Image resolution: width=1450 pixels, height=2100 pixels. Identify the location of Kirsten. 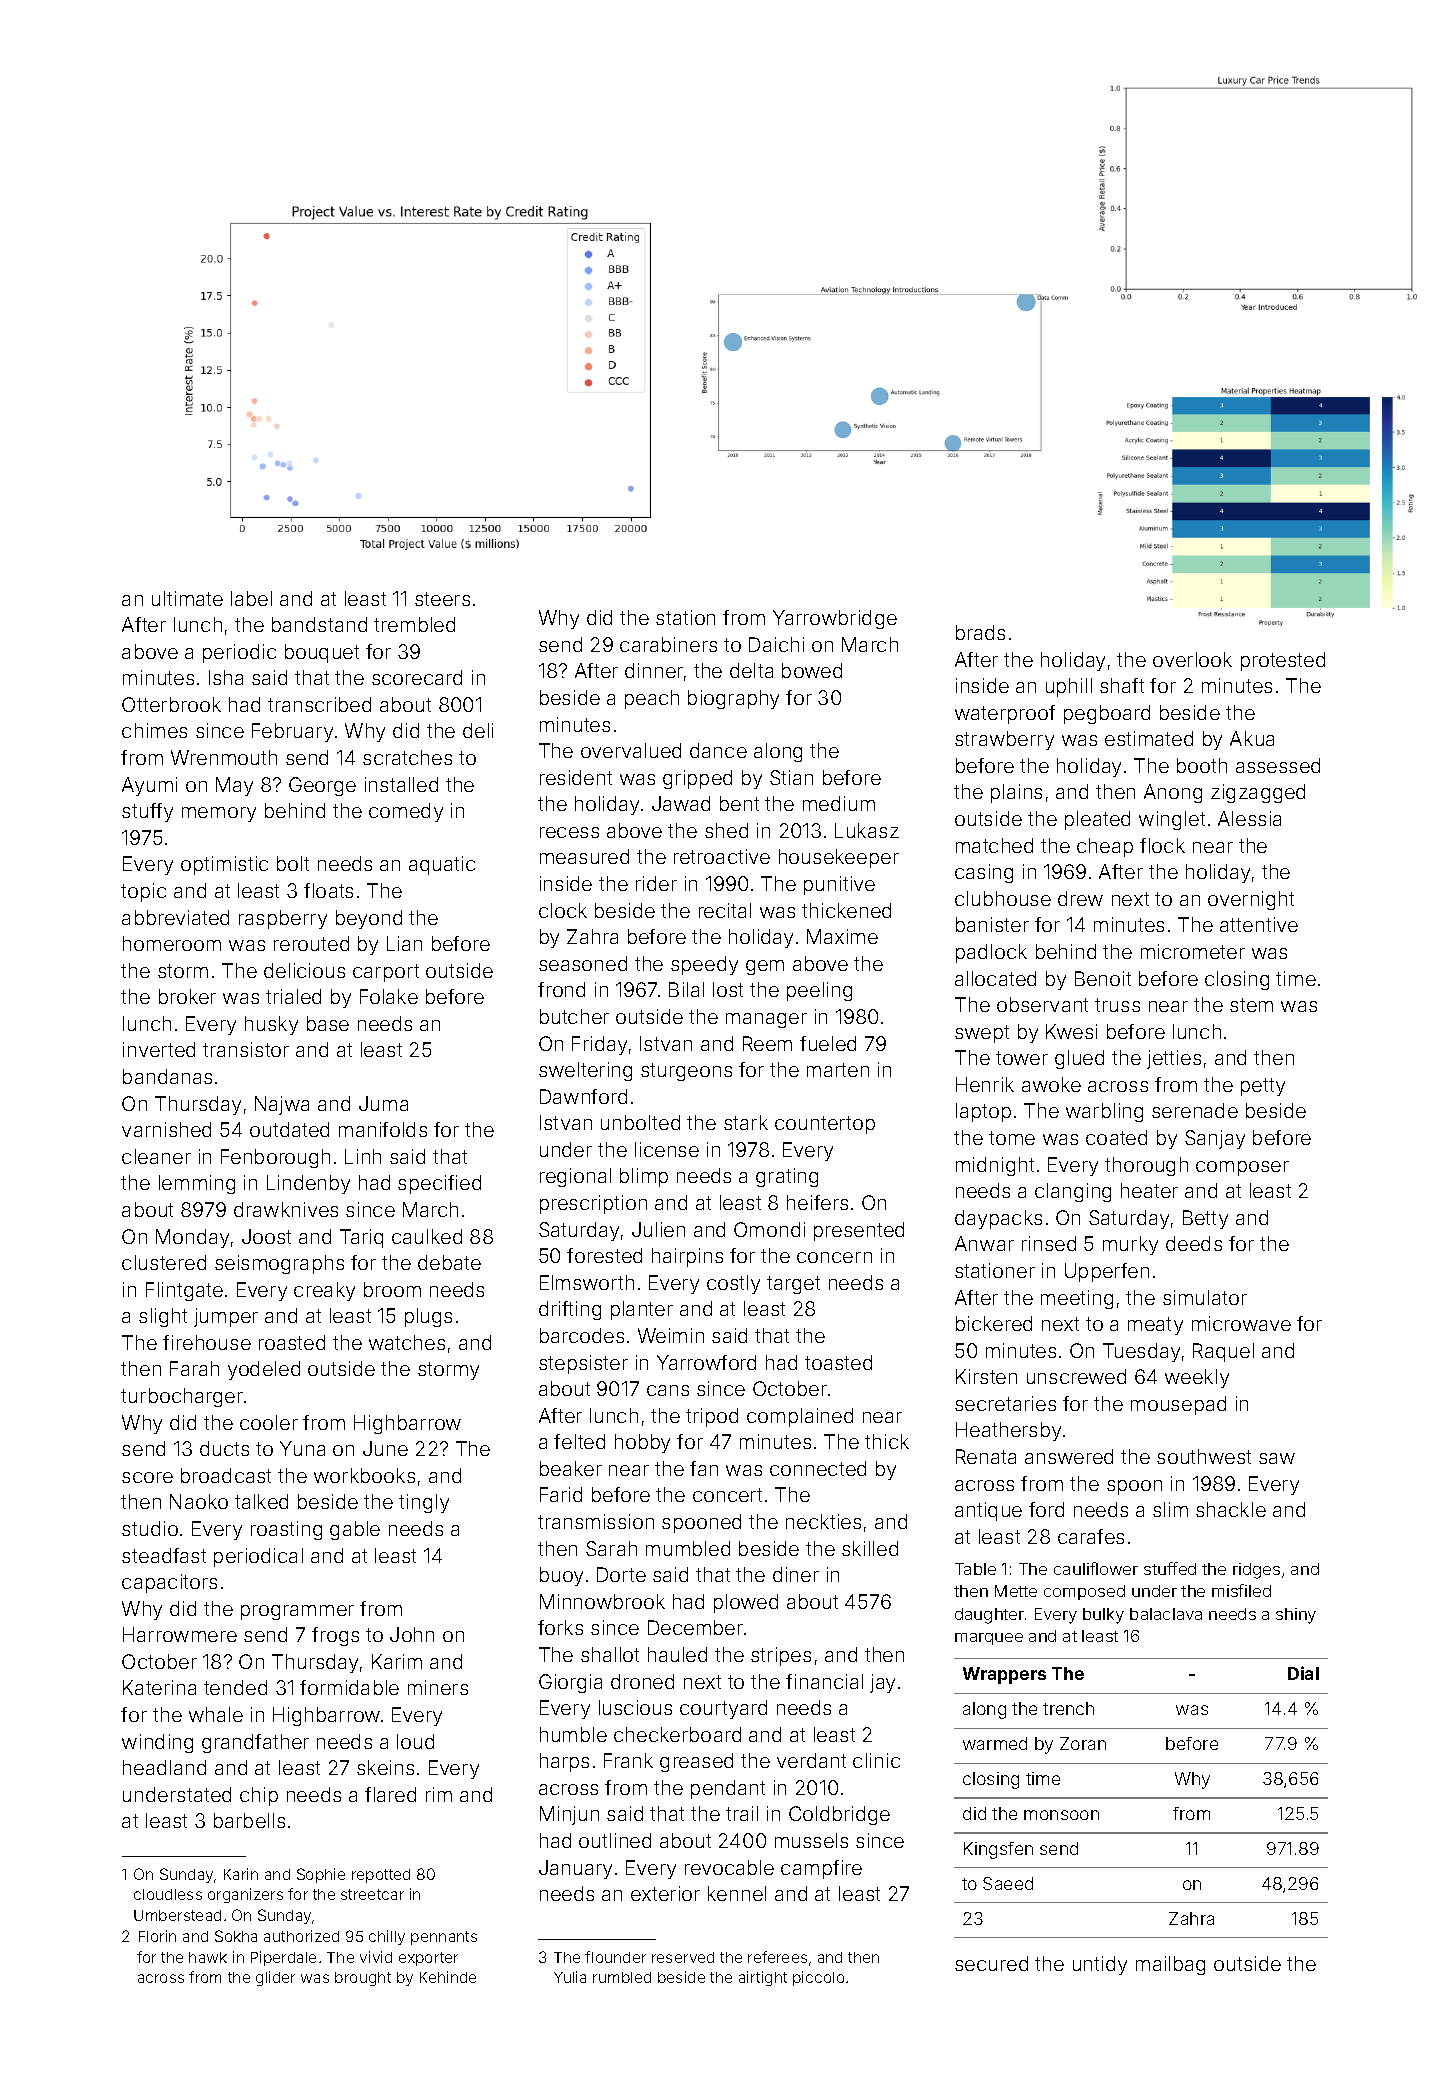
(986, 1376).
